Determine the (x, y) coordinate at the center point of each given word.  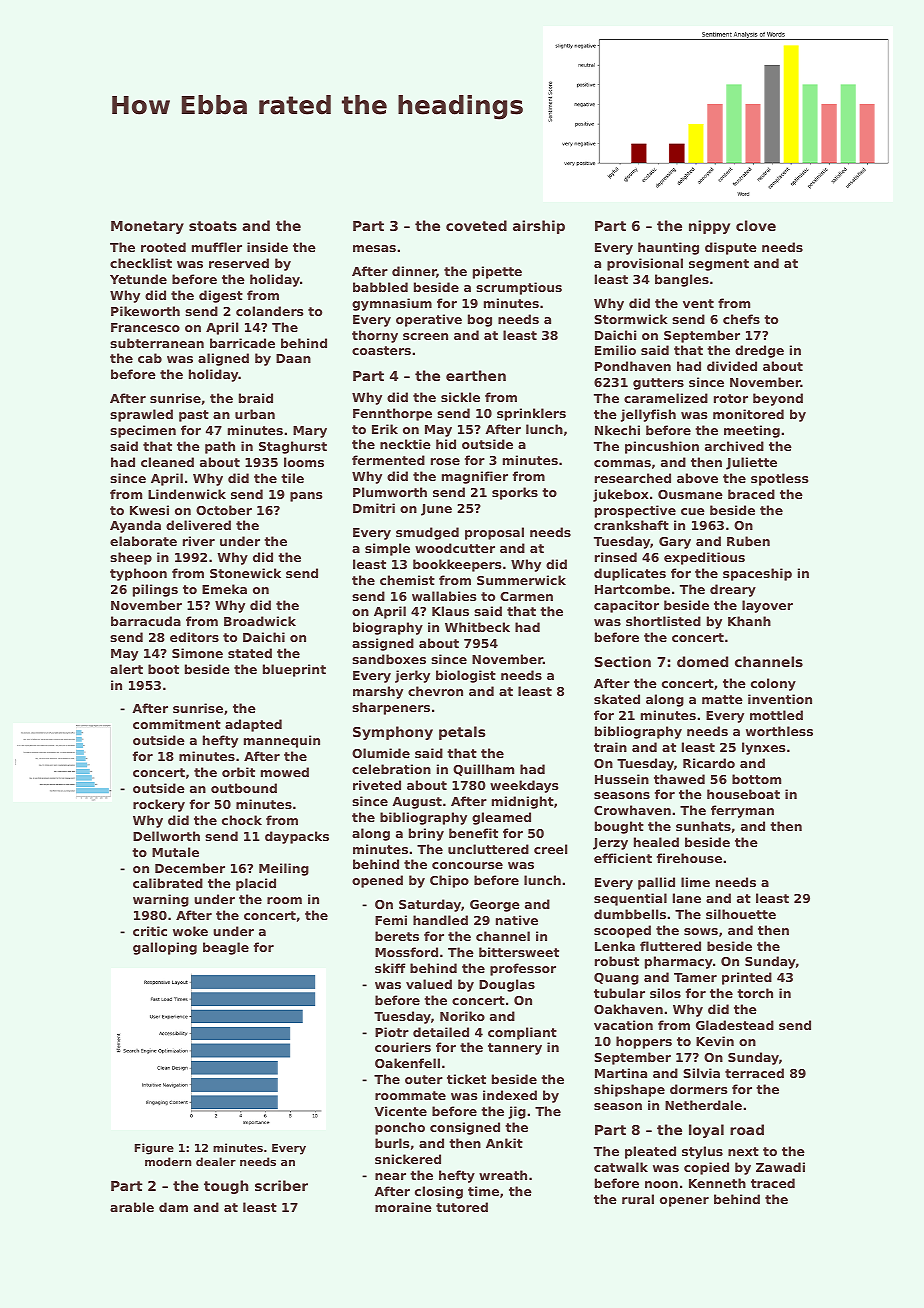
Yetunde (138, 279)
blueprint (294, 670)
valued (429, 984)
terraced (754, 1073)
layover (767, 606)
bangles (682, 280)
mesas (374, 248)
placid (256, 884)
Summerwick (521, 580)
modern (168, 1161)
